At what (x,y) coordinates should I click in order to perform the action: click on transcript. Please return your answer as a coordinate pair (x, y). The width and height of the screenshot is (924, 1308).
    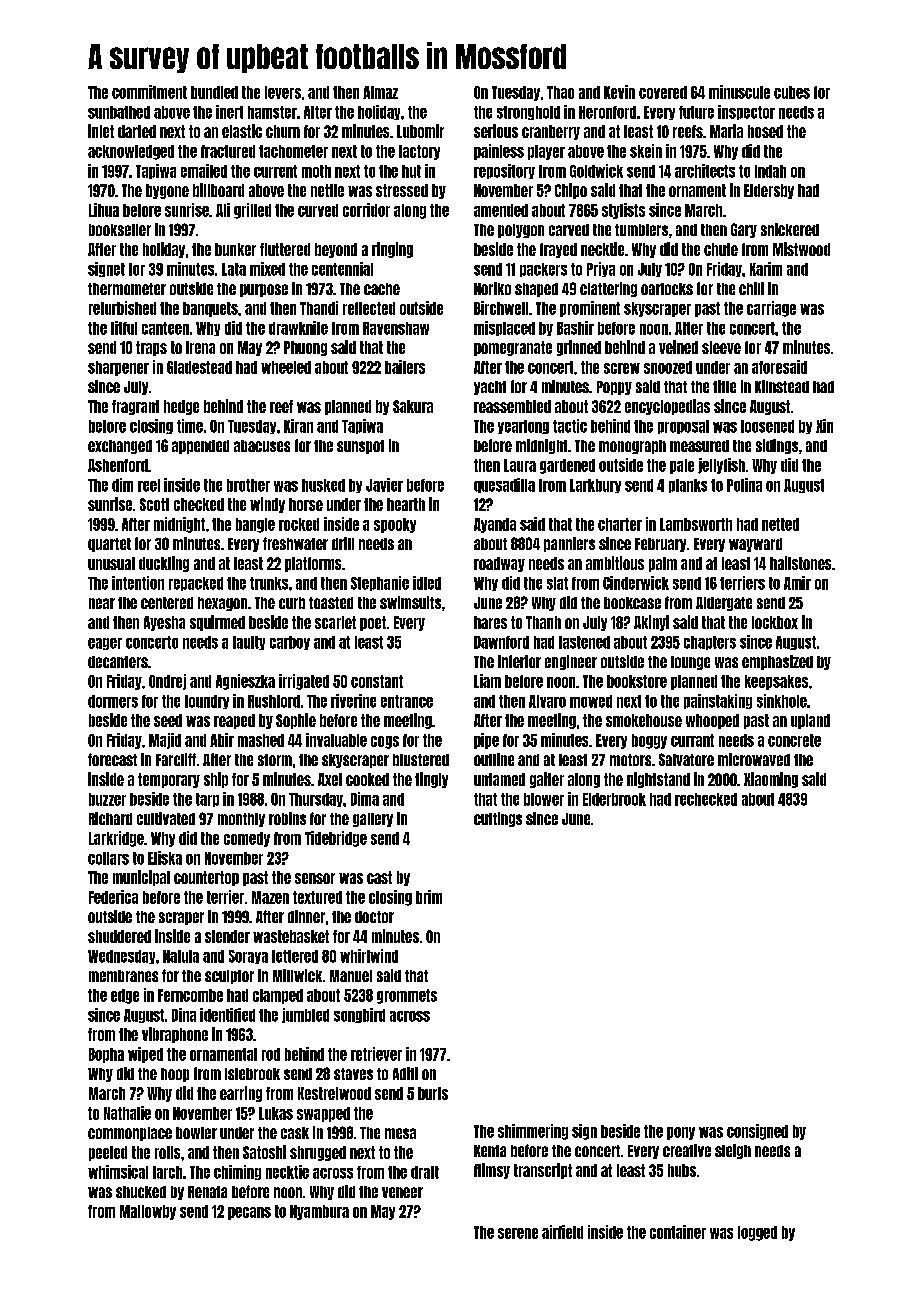
    Looking at the image, I should click on (543, 1171).
